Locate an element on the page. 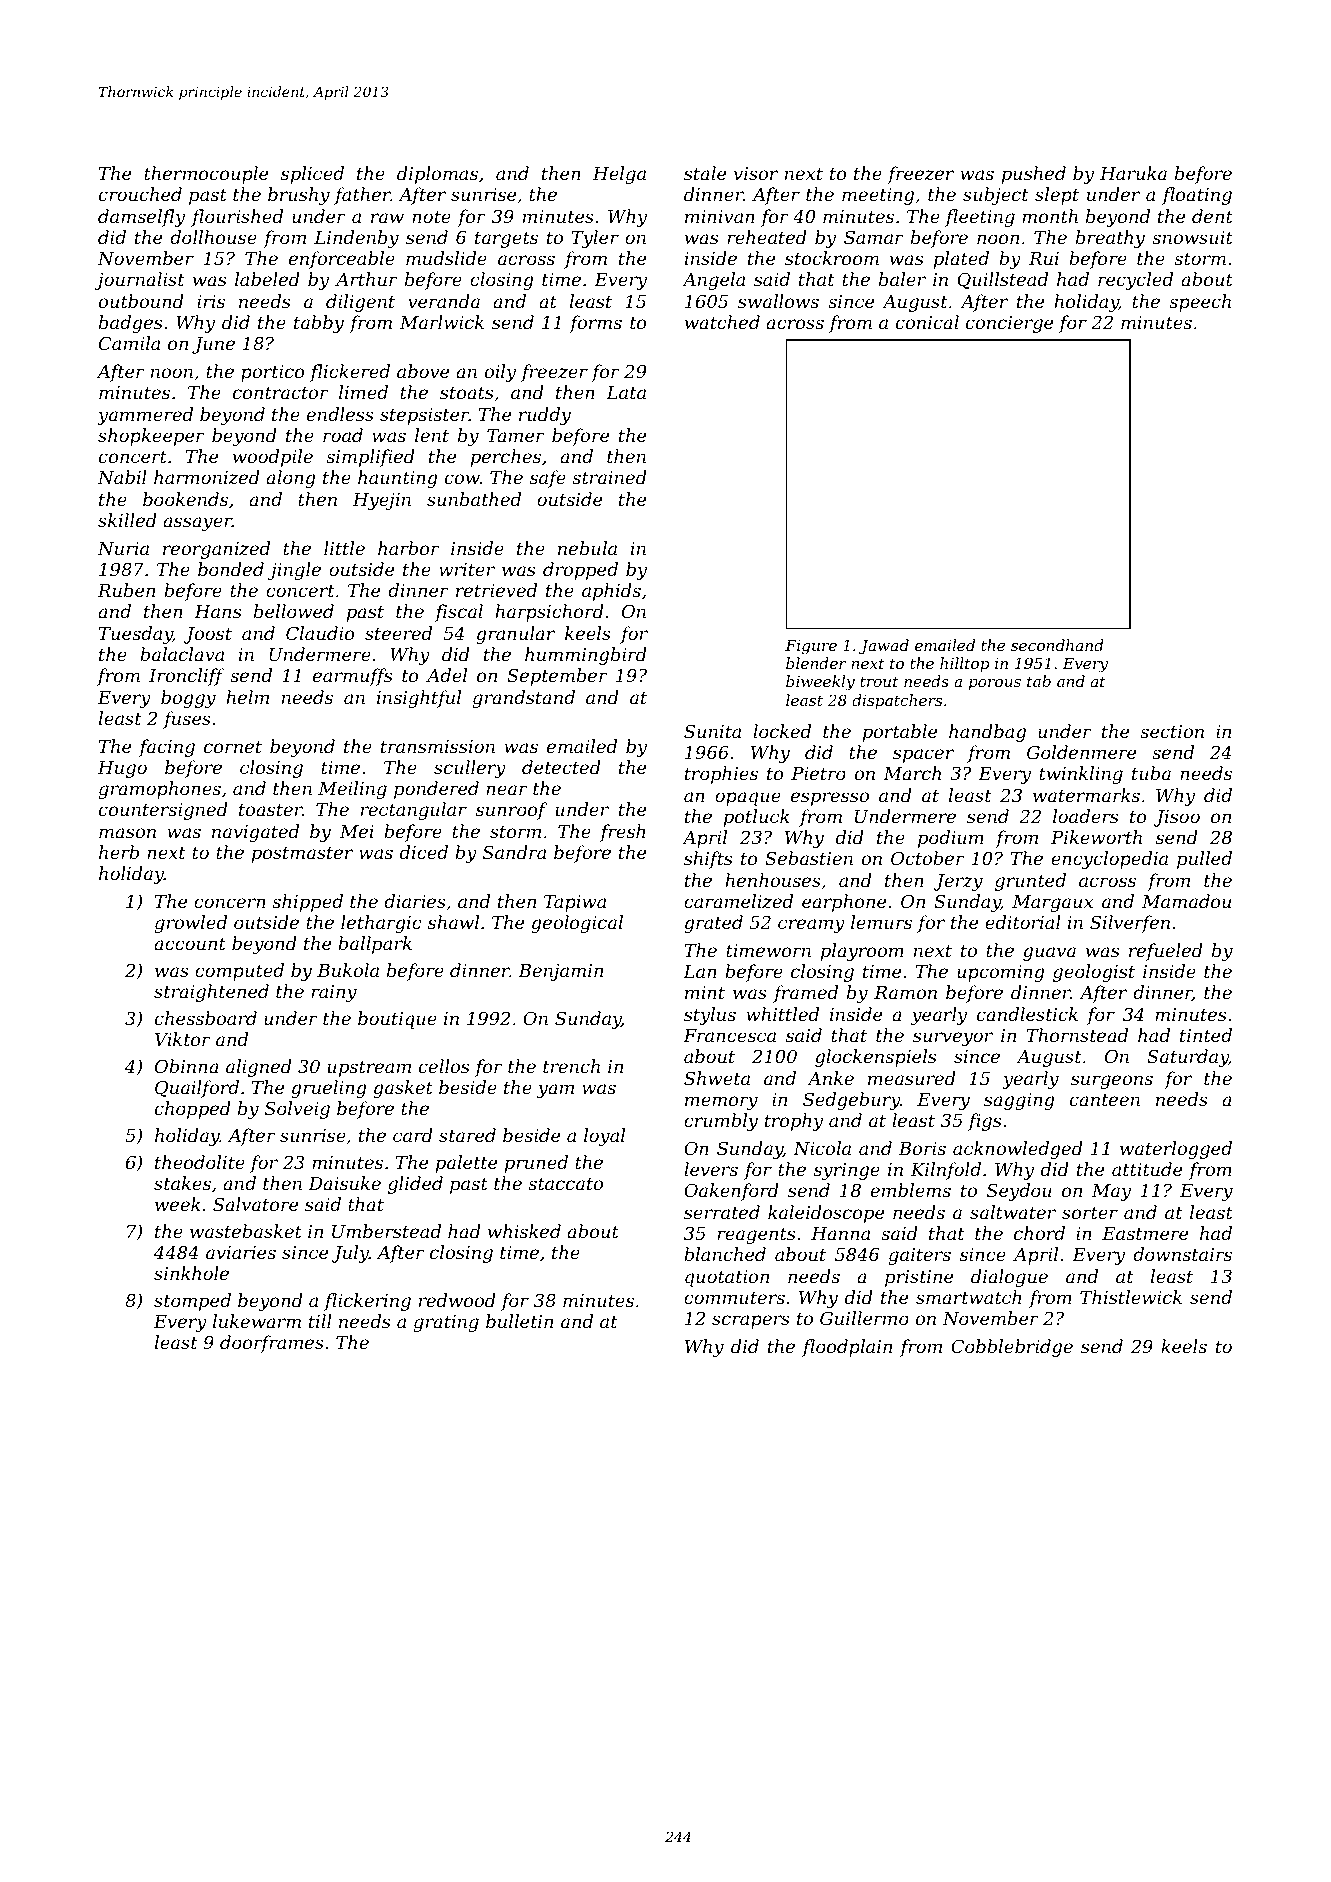 This page has width=1331, height=1882. Margaux is located at coordinates (1052, 903).
